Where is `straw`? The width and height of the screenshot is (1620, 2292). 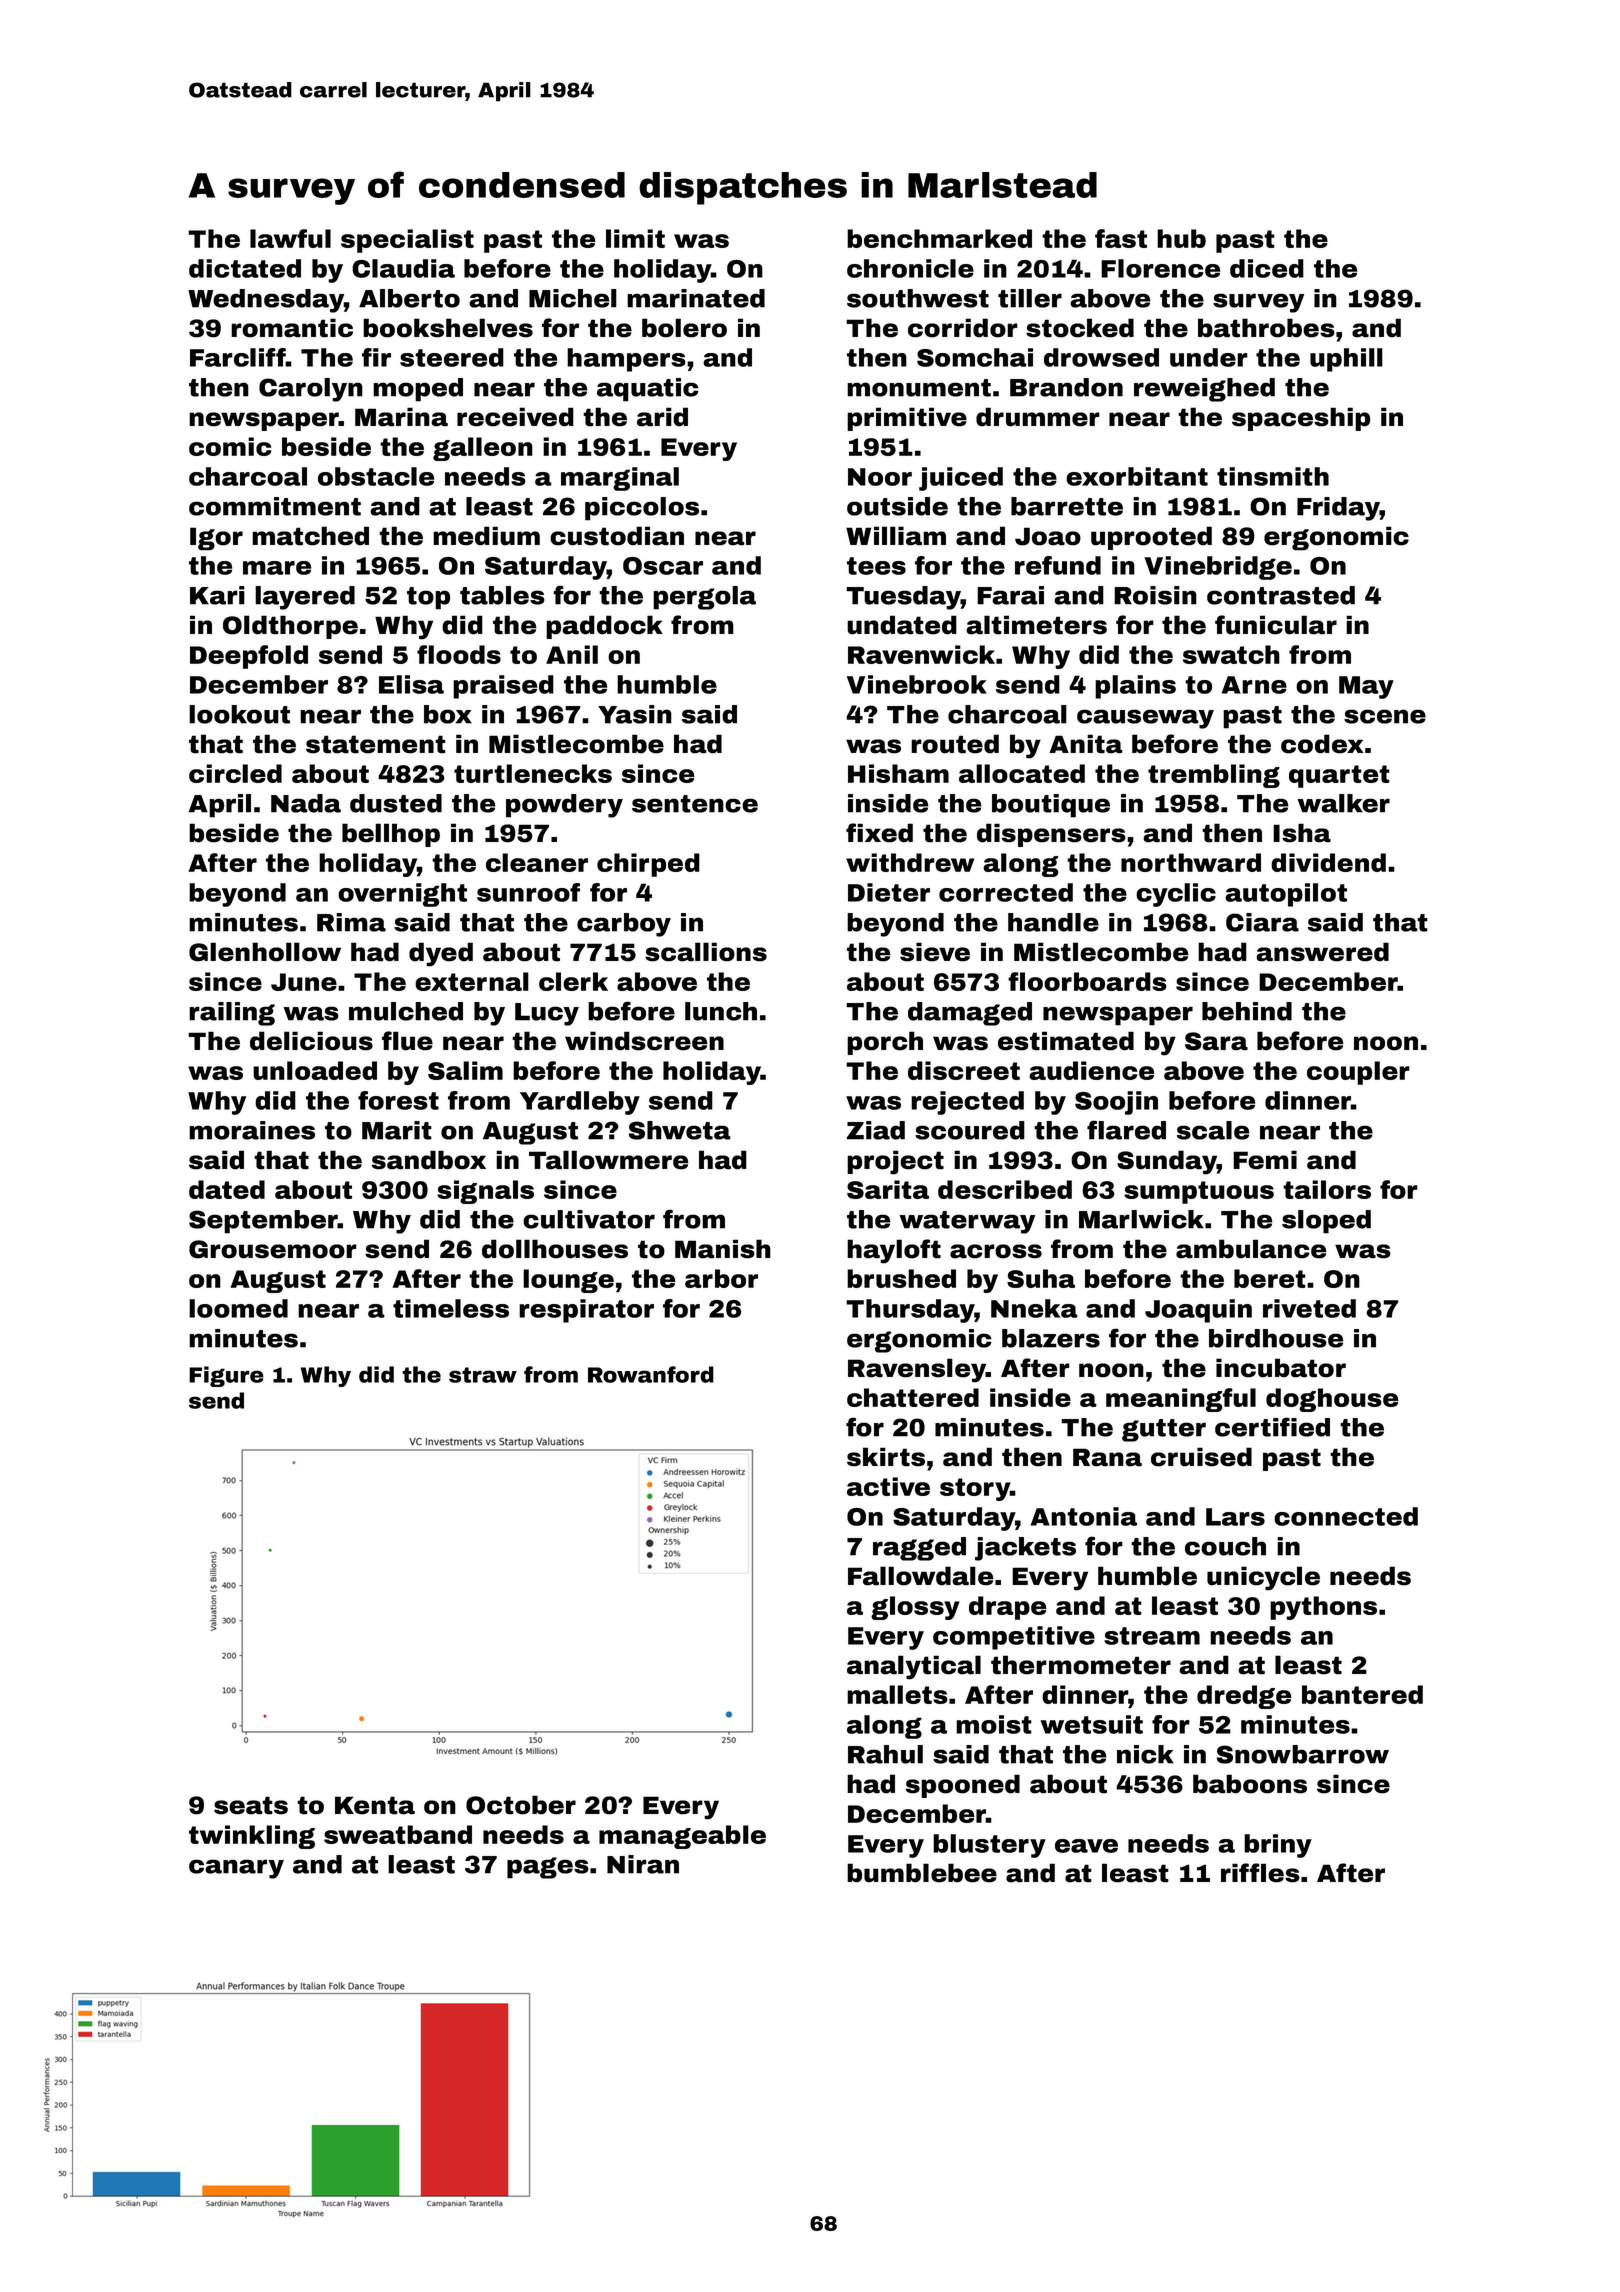 straw is located at coordinates (483, 1375).
